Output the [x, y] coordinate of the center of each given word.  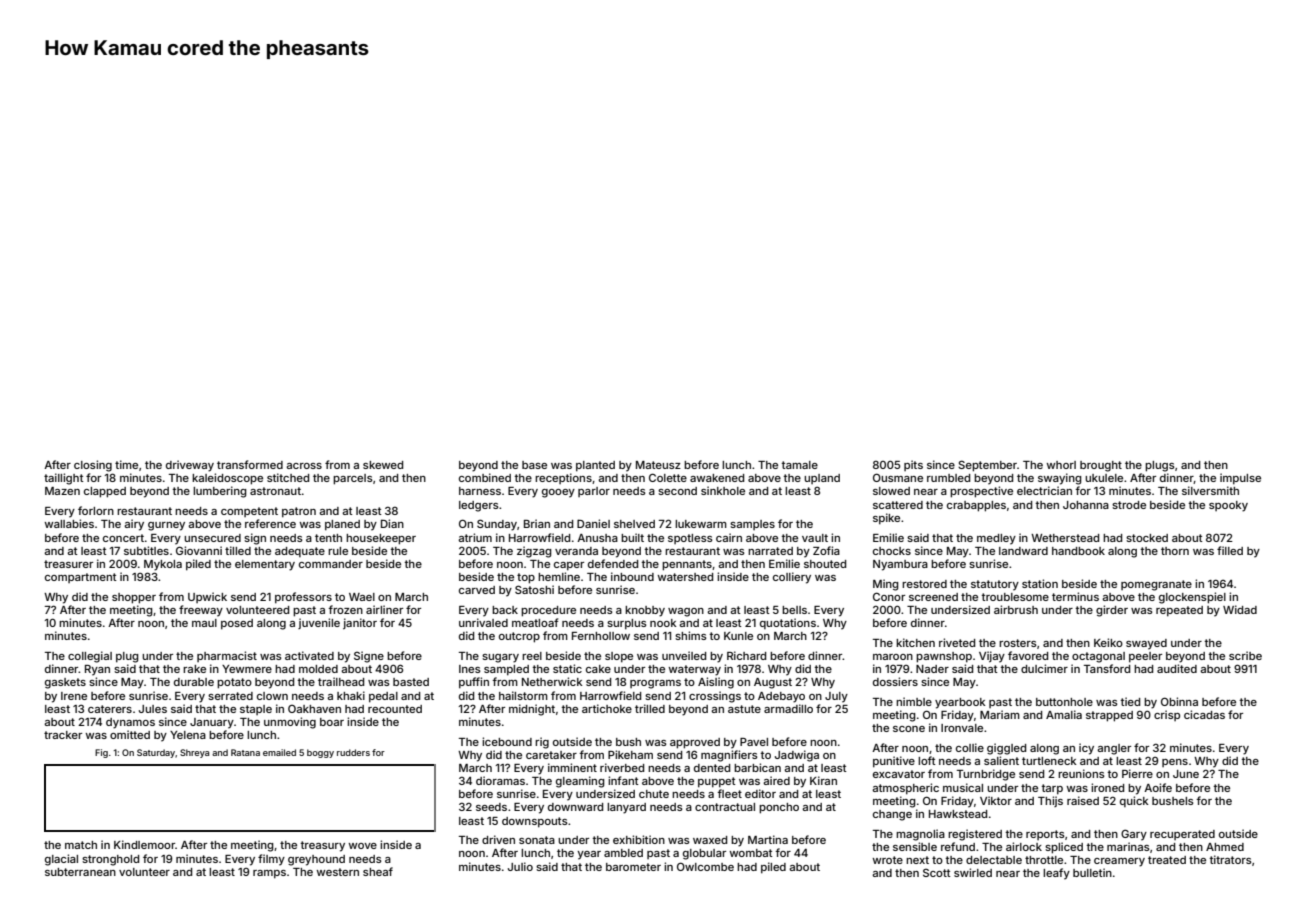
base [534, 465]
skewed [383, 465]
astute [744, 709]
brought [1101, 466]
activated [309, 655]
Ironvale [962, 728]
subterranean [80, 872]
